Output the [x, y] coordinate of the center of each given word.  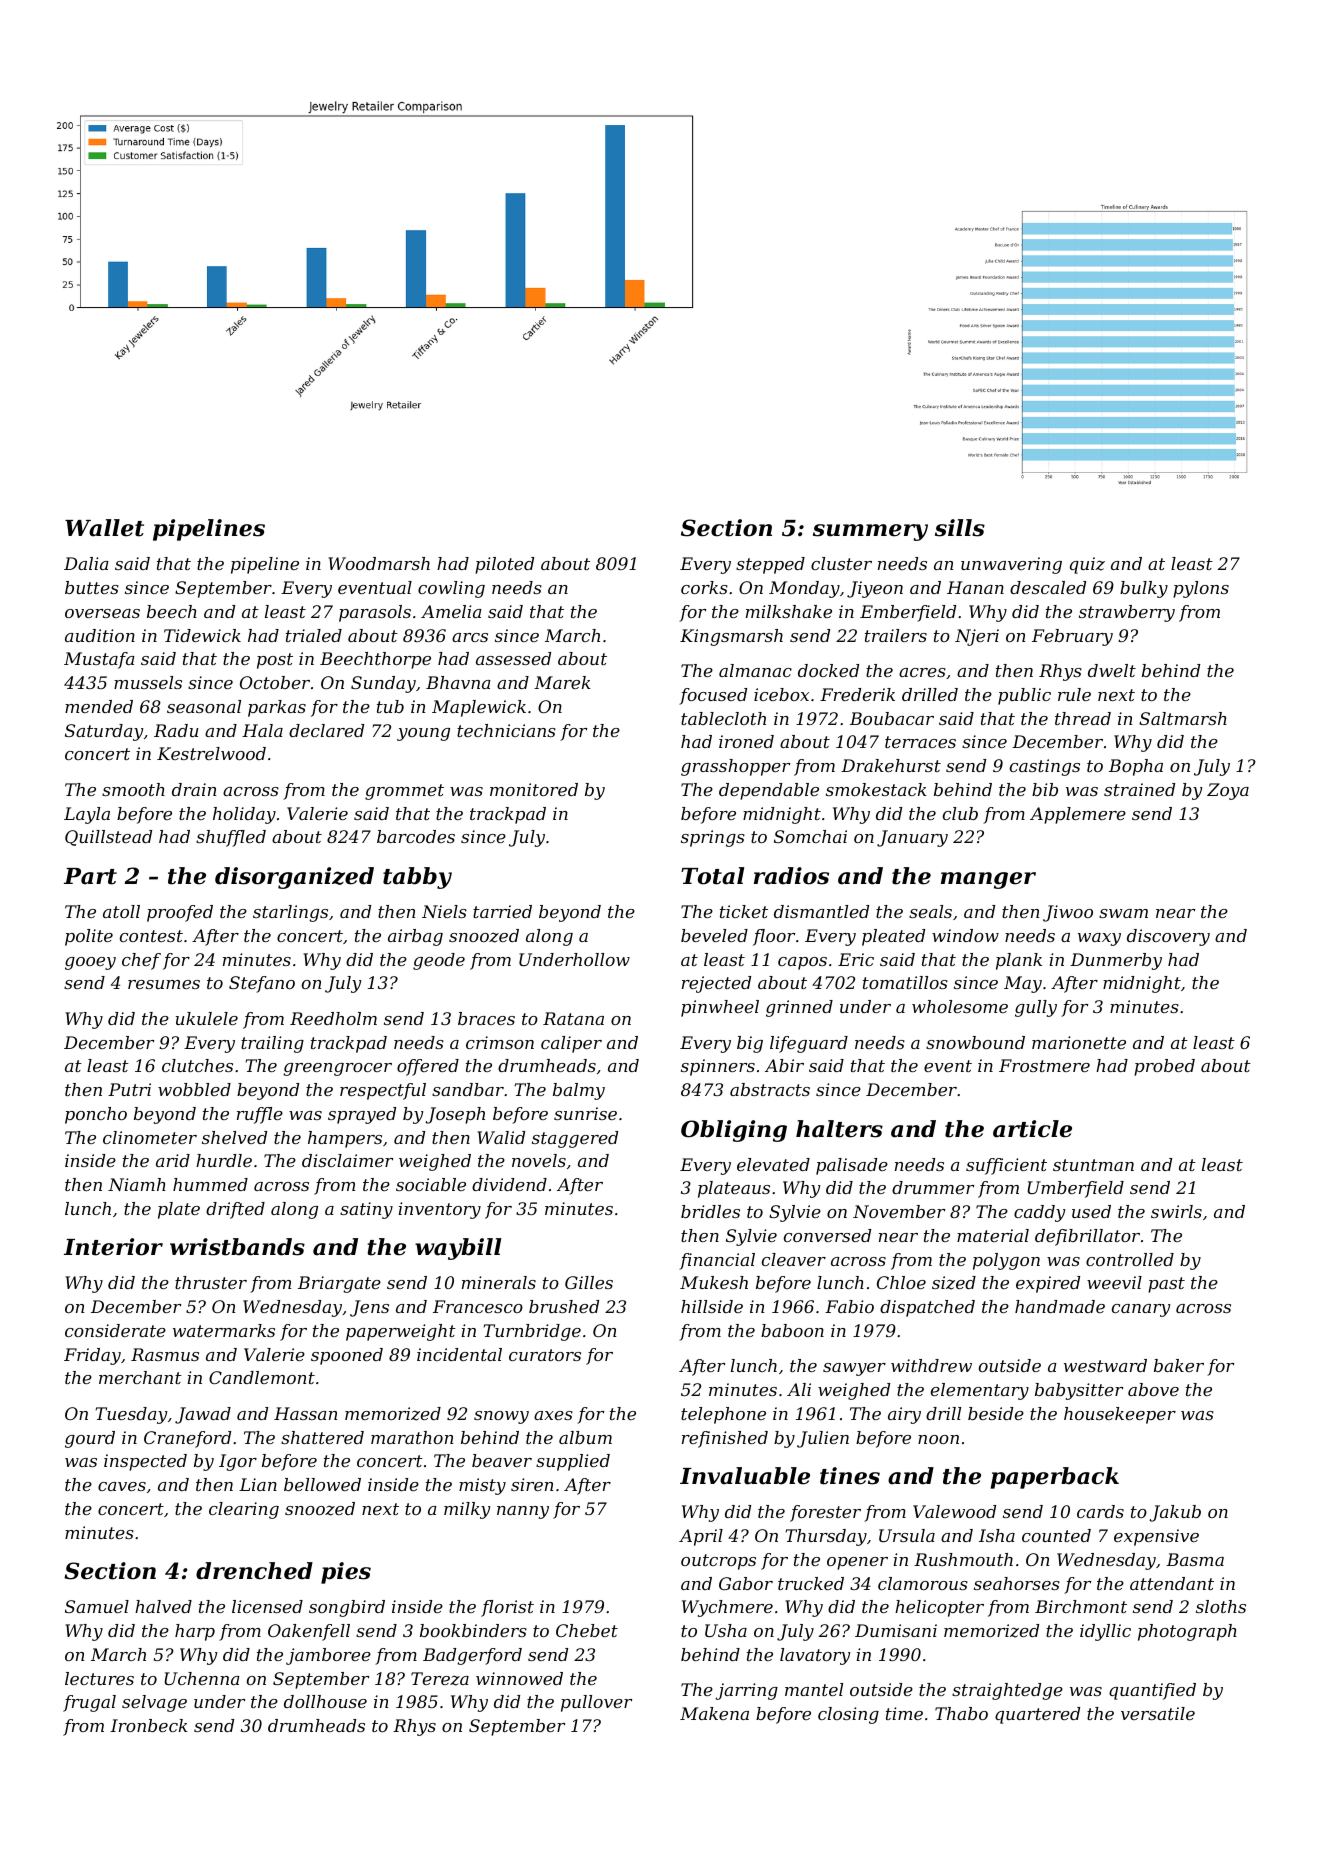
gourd [90, 1439]
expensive [1156, 1537]
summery [870, 532]
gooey [90, 963]
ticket [744, 911]
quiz [1087, 565]
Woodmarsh [379, 563]
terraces [920, 742]
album [585, 1437]
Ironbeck [149, 1725]
